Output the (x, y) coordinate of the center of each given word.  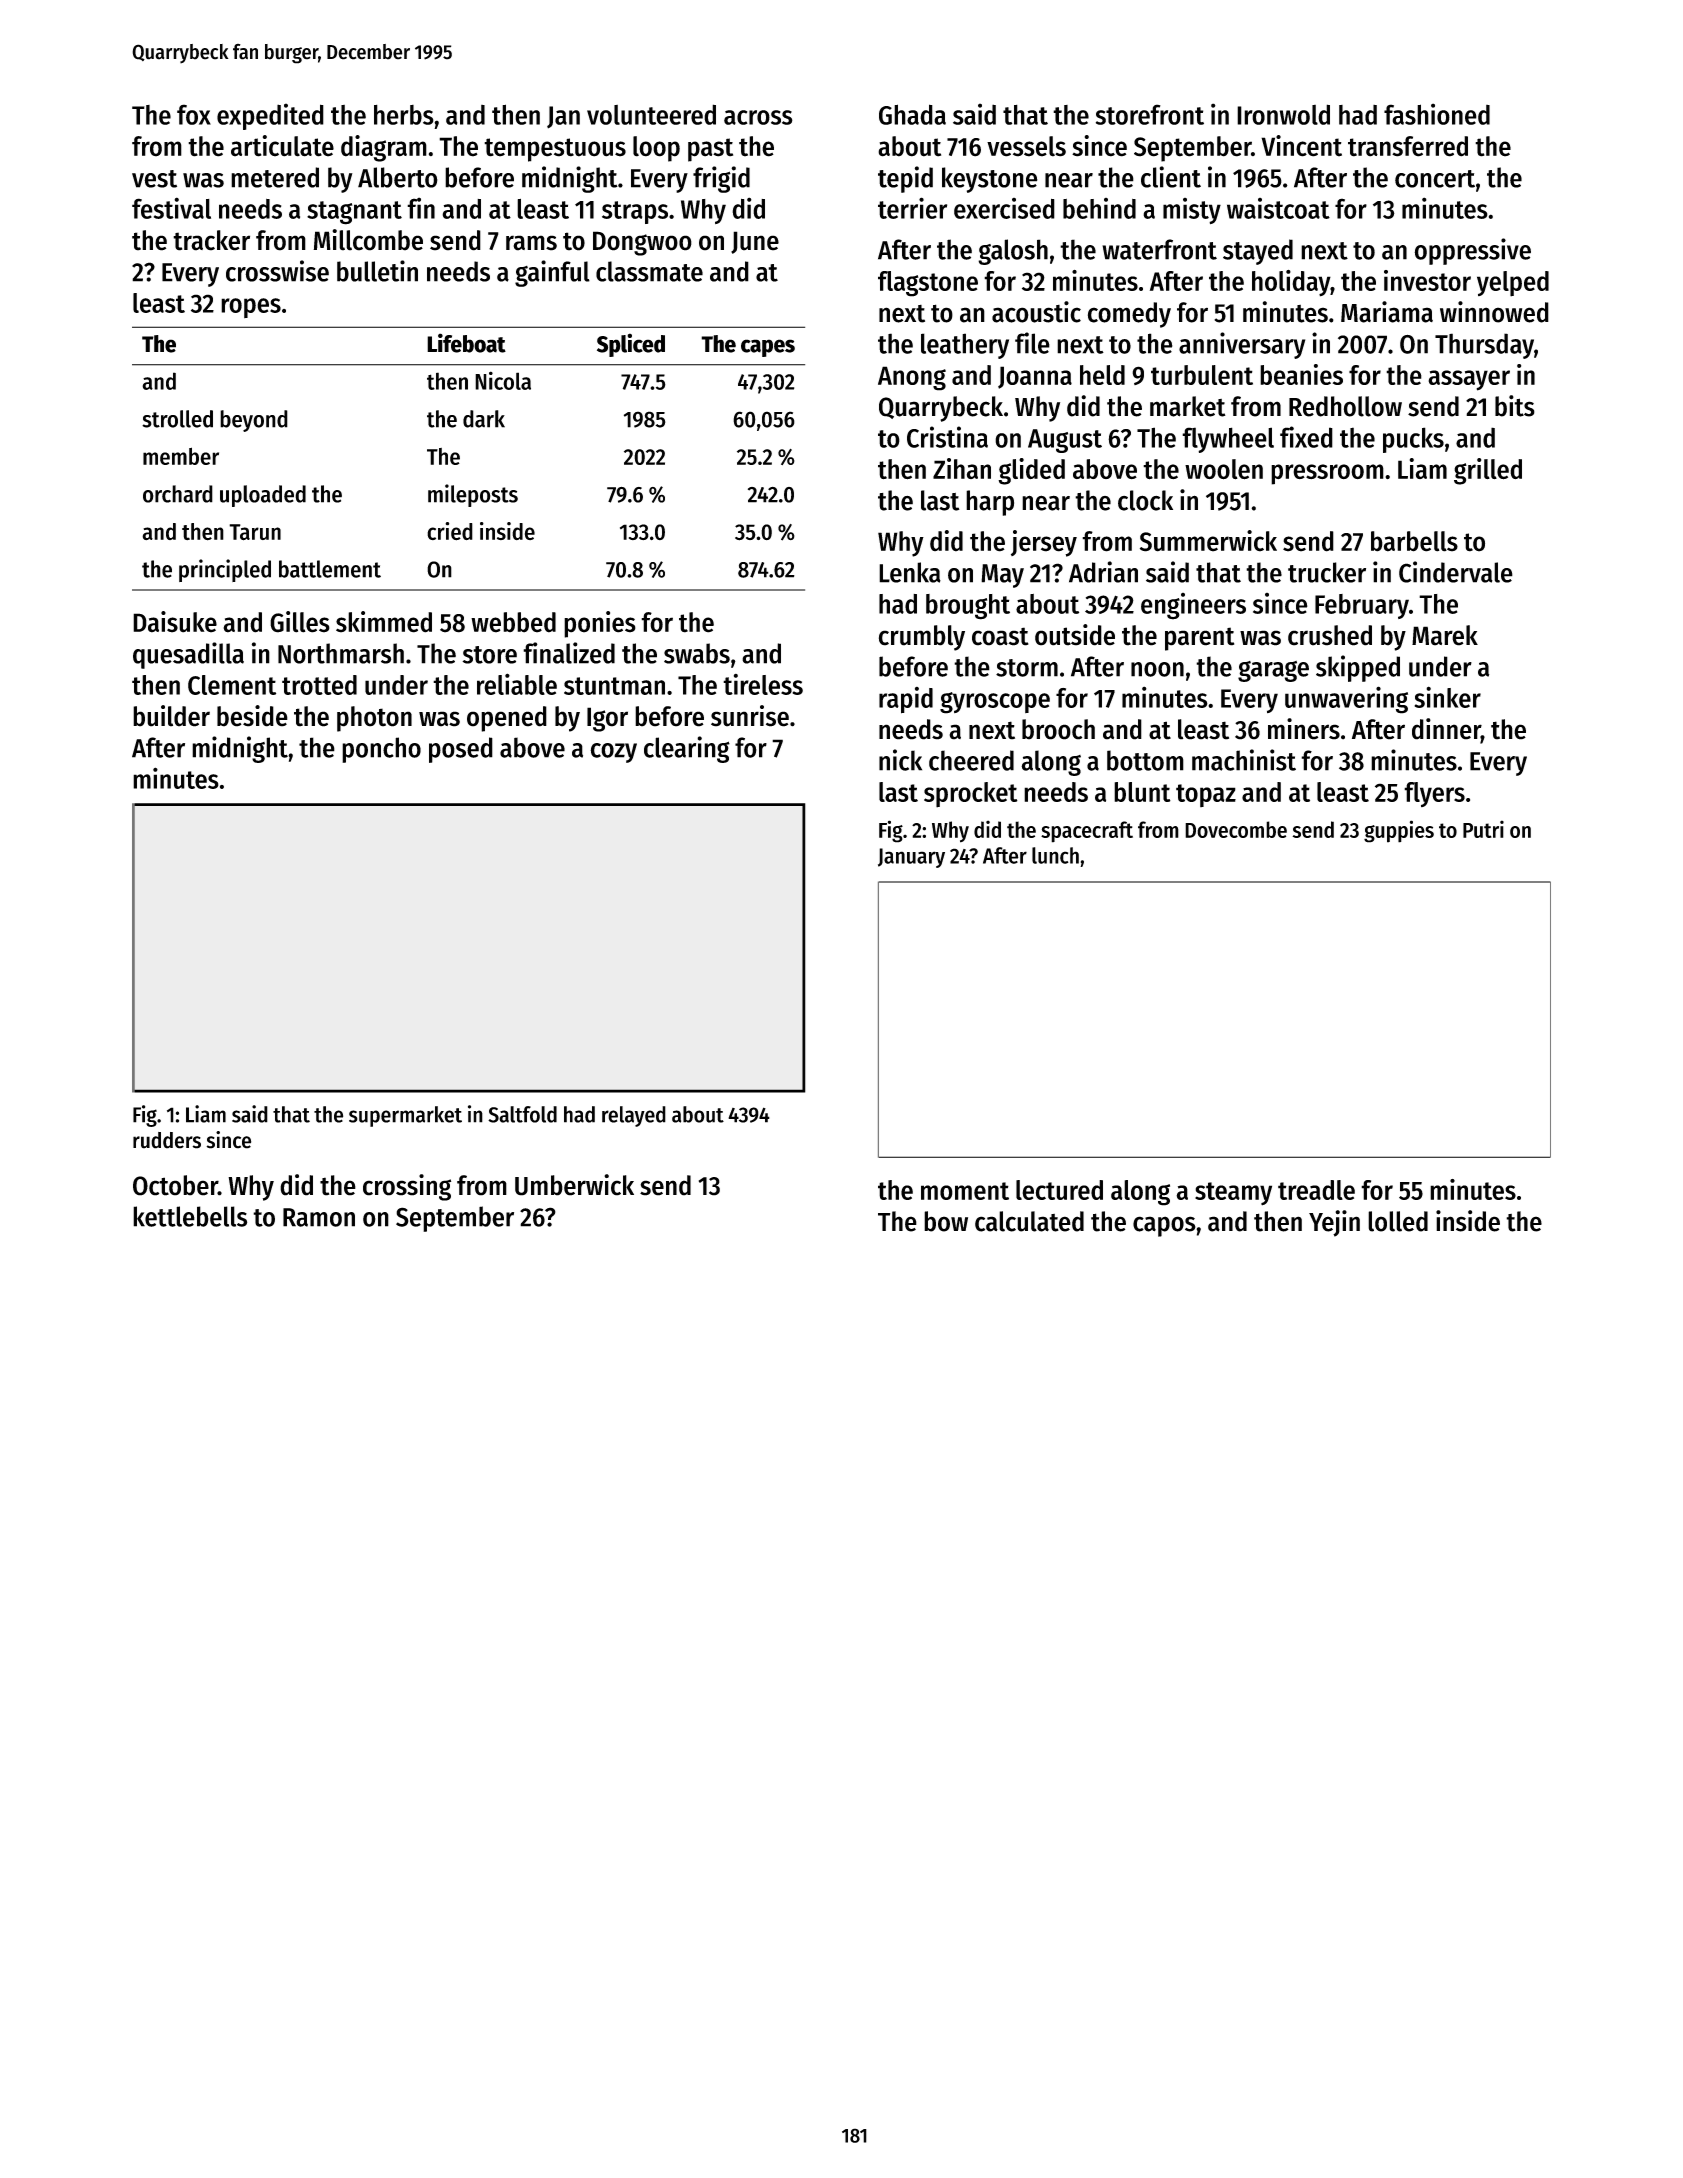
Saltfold (522, 1114)
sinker (1447, 697)
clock (1145, 500)
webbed (513, 622)
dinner (1446, 730)
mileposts (473, 495)
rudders (167, 1140)
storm (1027, 668)
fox (194, 114)
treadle (1316, 1190)
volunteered (651, 114)
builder (171, 716)
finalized (569, 653)
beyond (254, 421)
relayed (634, 1116)
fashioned (1437, 114)
